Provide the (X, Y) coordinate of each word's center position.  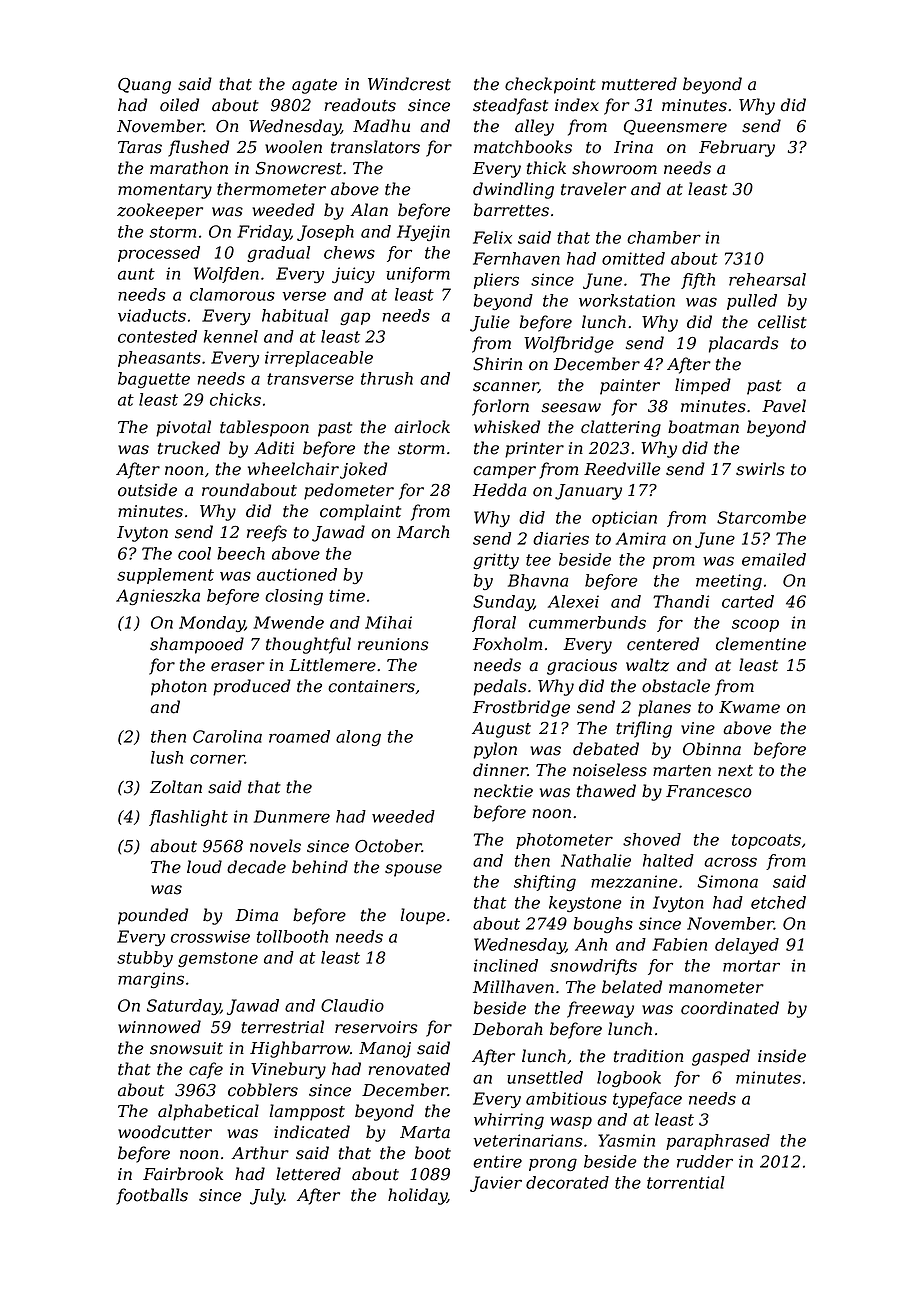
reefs (267, 533)
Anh (591, 944)
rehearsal (767, 279)
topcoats (766, 841)
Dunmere (292, 816)
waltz (647, 665)
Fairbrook (183, 1174)
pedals (500, 687)
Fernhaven (516, 258)
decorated (567, 1182)
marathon (189, 168)
